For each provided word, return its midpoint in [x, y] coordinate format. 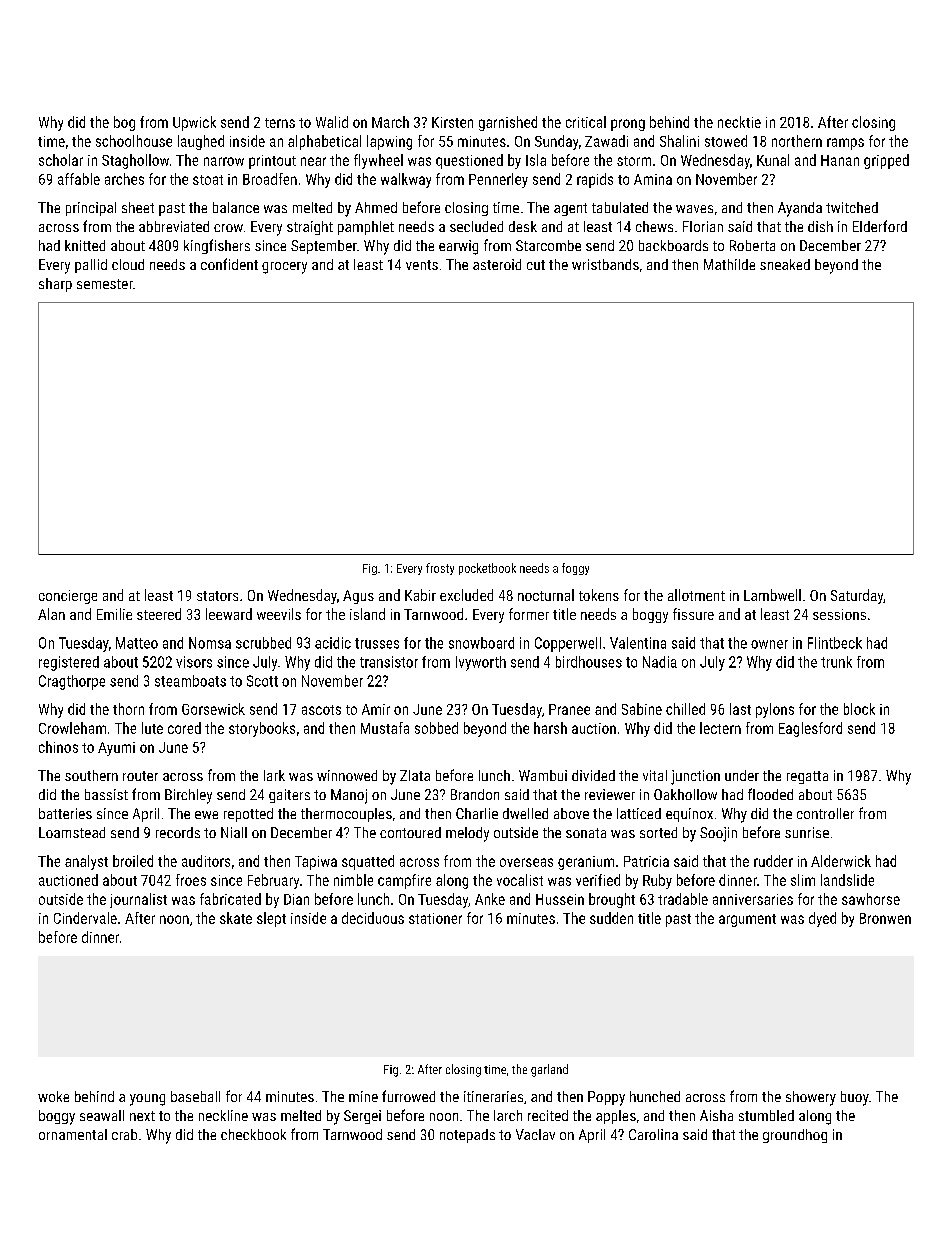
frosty [440, 569]
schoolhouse [134, 141]
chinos [58, 747]
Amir [376, 709]
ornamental [73, 1134]
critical [586, 122]
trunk [836, 662]
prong [628, 125]
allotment [696, 595]
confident [229, 264]
